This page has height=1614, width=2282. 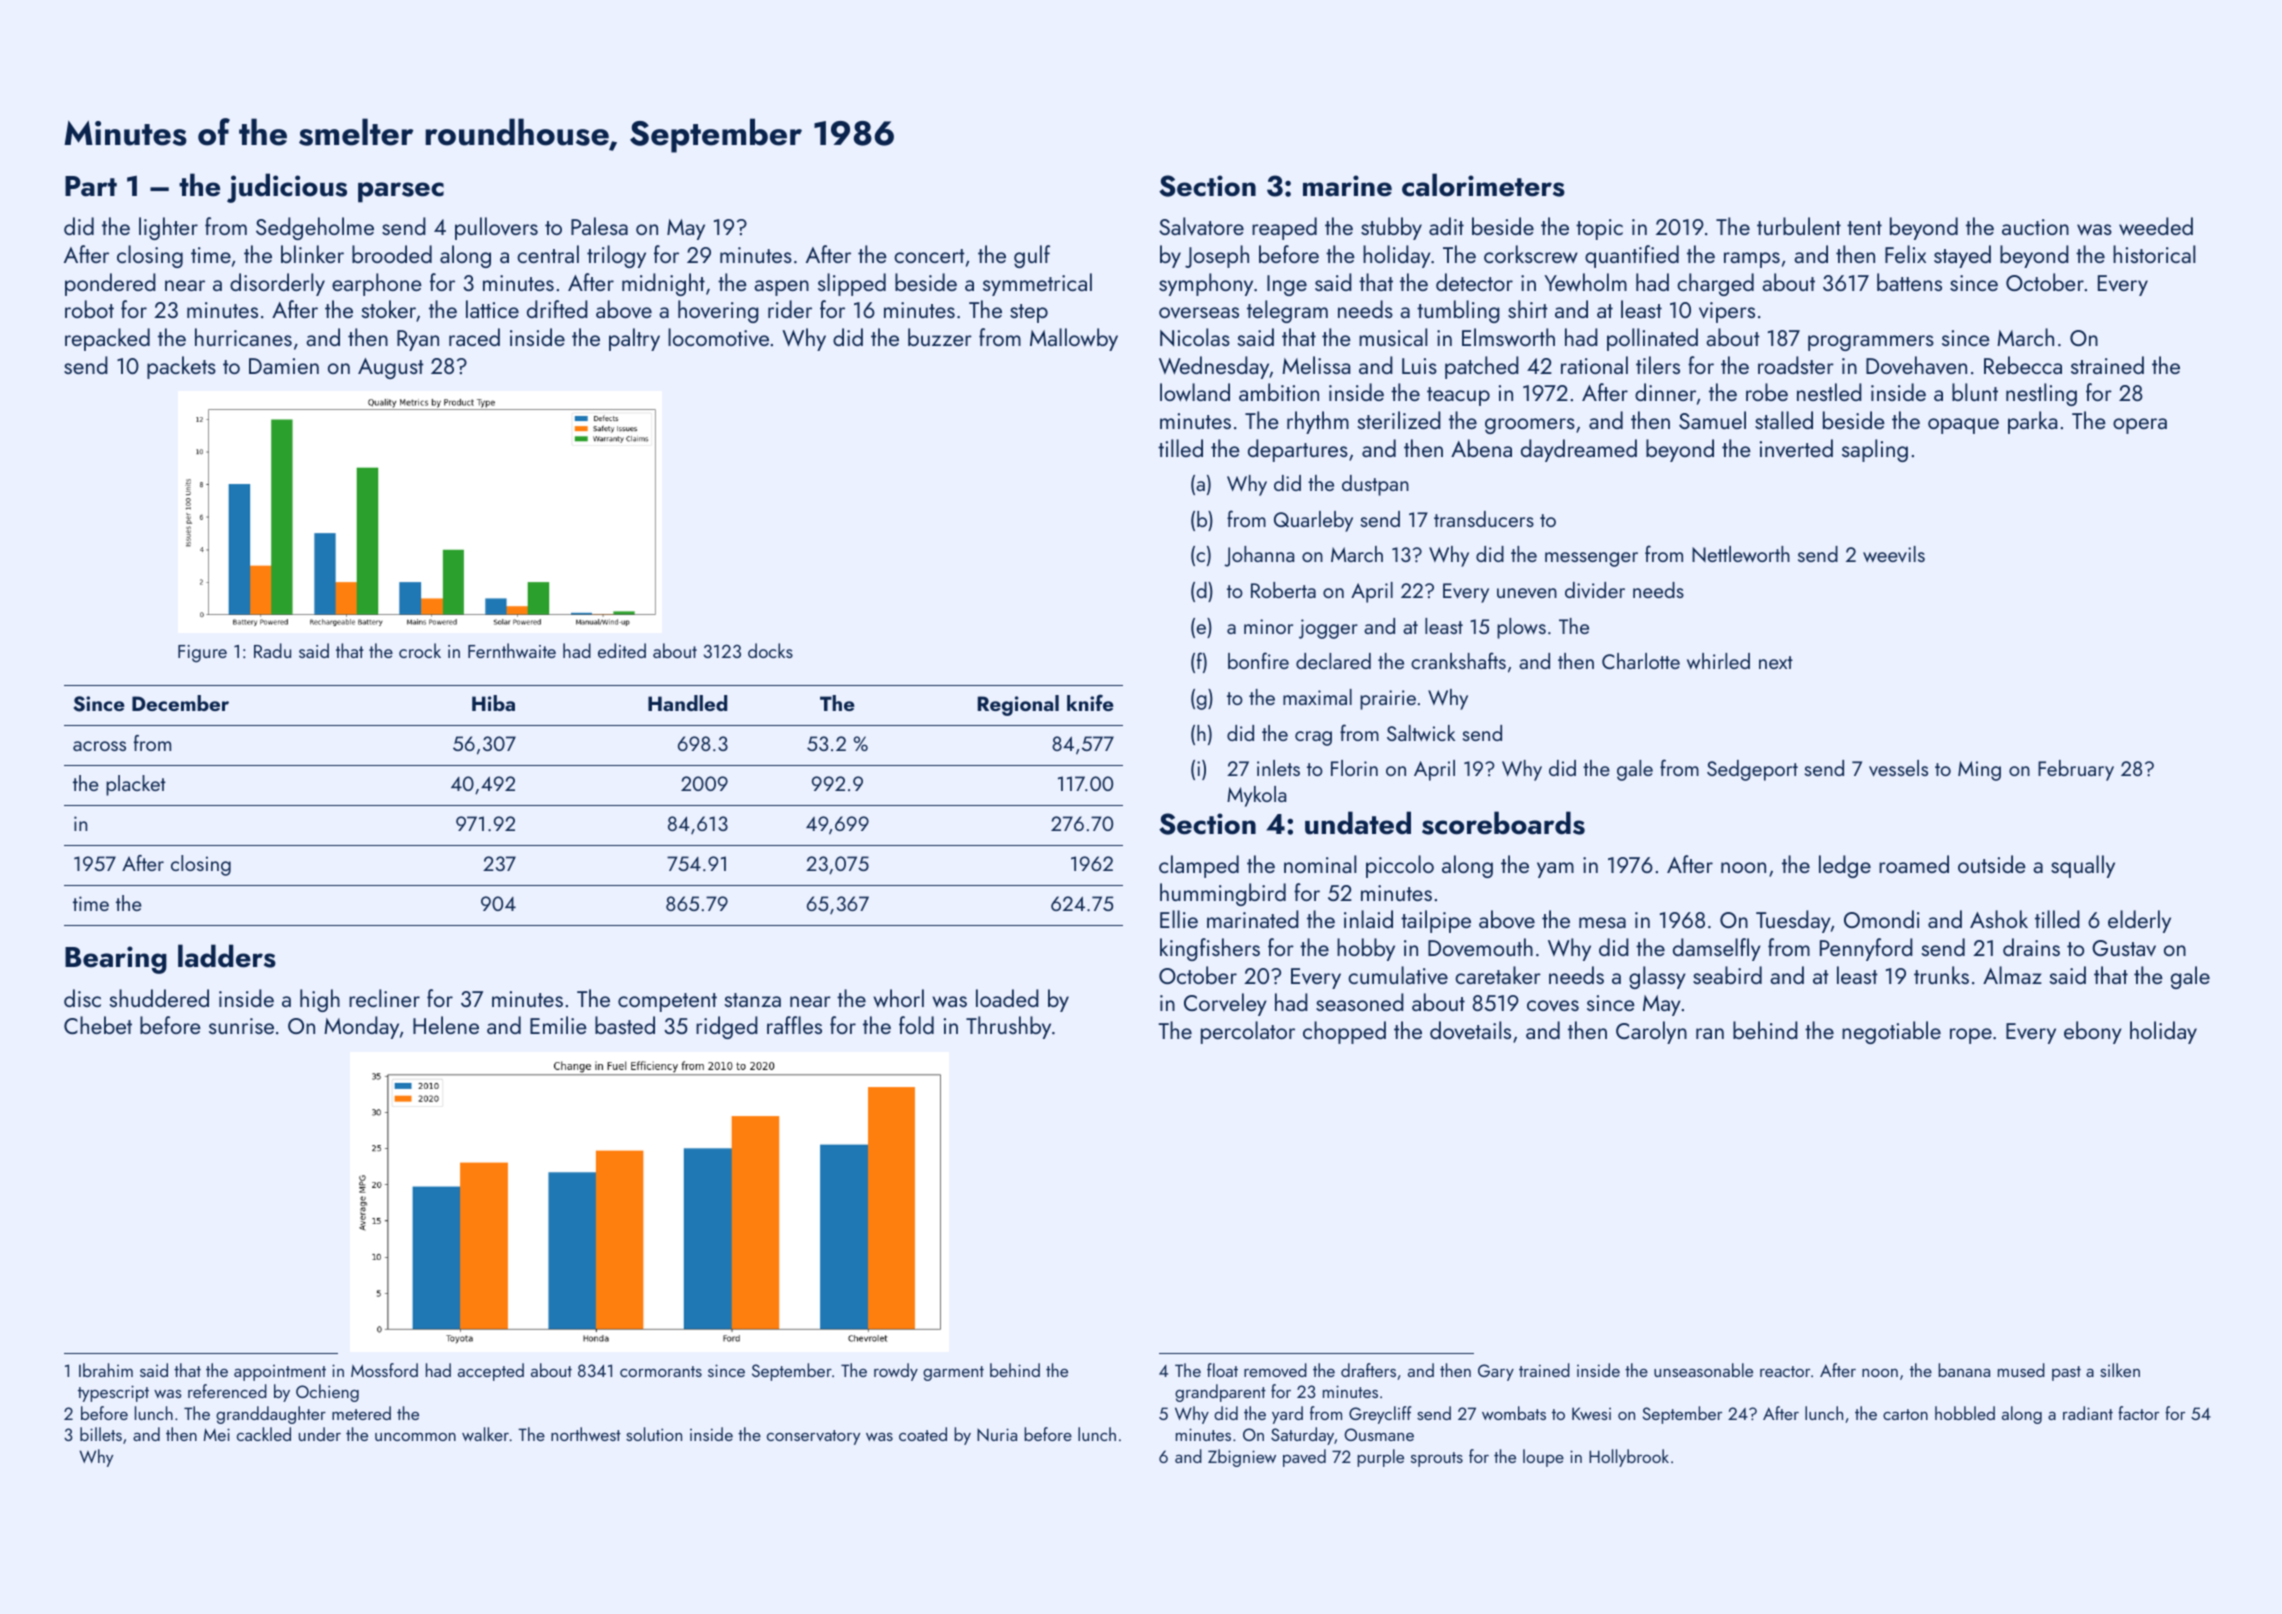 What do you see at coordinates (272, 650) in the page?
I see `Radu` at bounding box center [272, 650].
